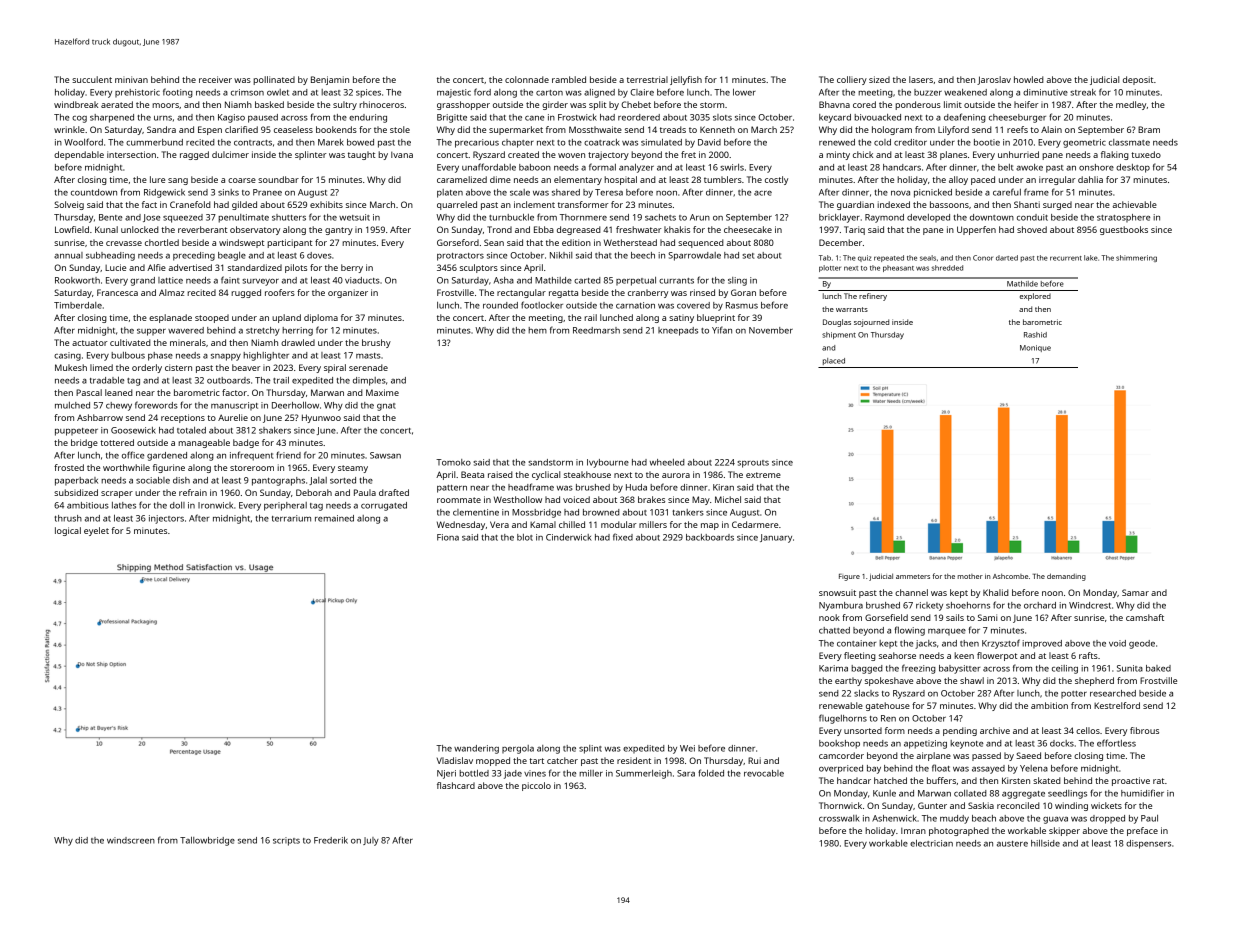 This image has width=1233, height=952. I want to click on ponderous, so click(918, 105).
